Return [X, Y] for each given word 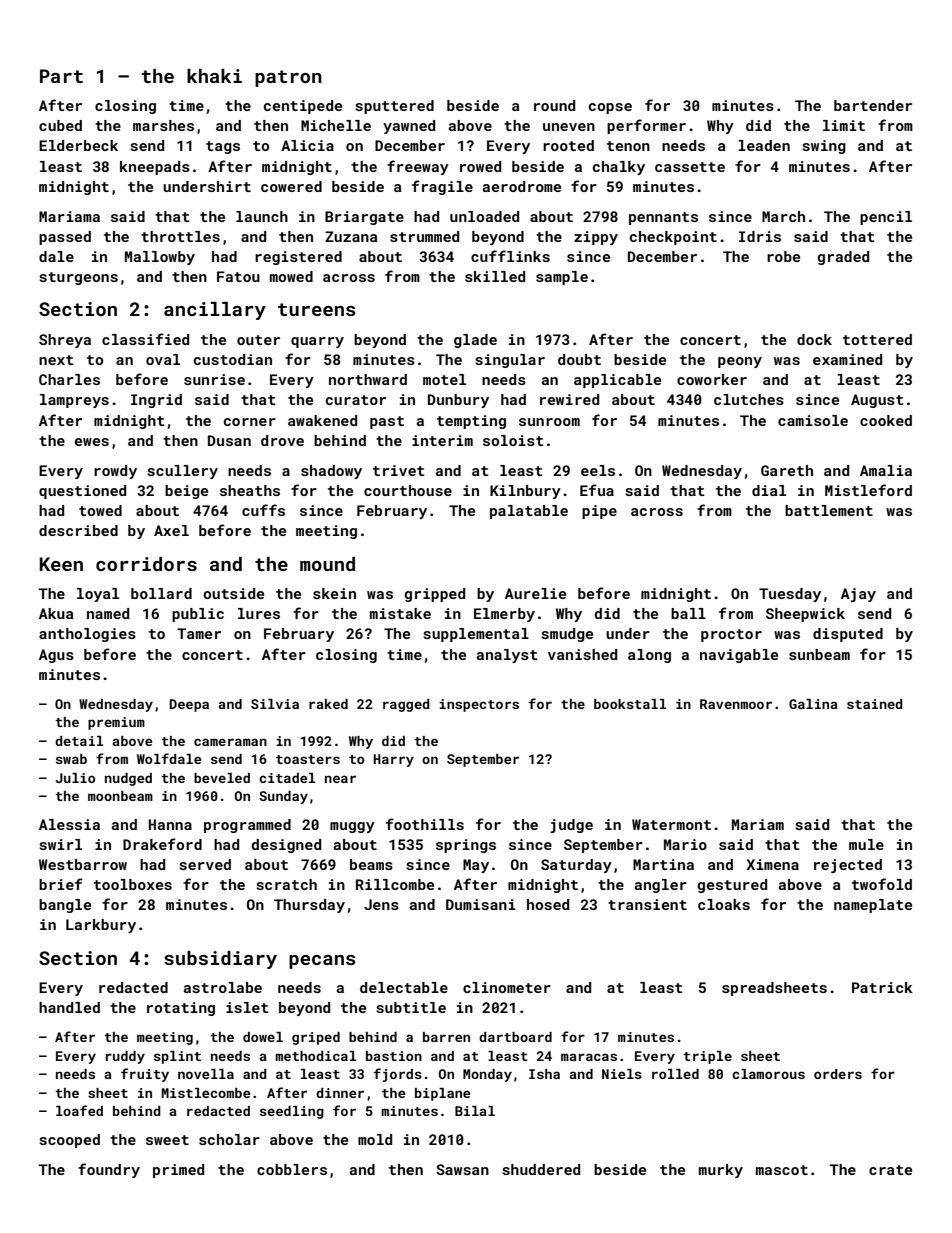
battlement [829, 510]
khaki [214, 76]
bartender [873, 105]
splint [177, 1057]
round [554, 105]
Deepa [189, 705]
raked [328, 704]
